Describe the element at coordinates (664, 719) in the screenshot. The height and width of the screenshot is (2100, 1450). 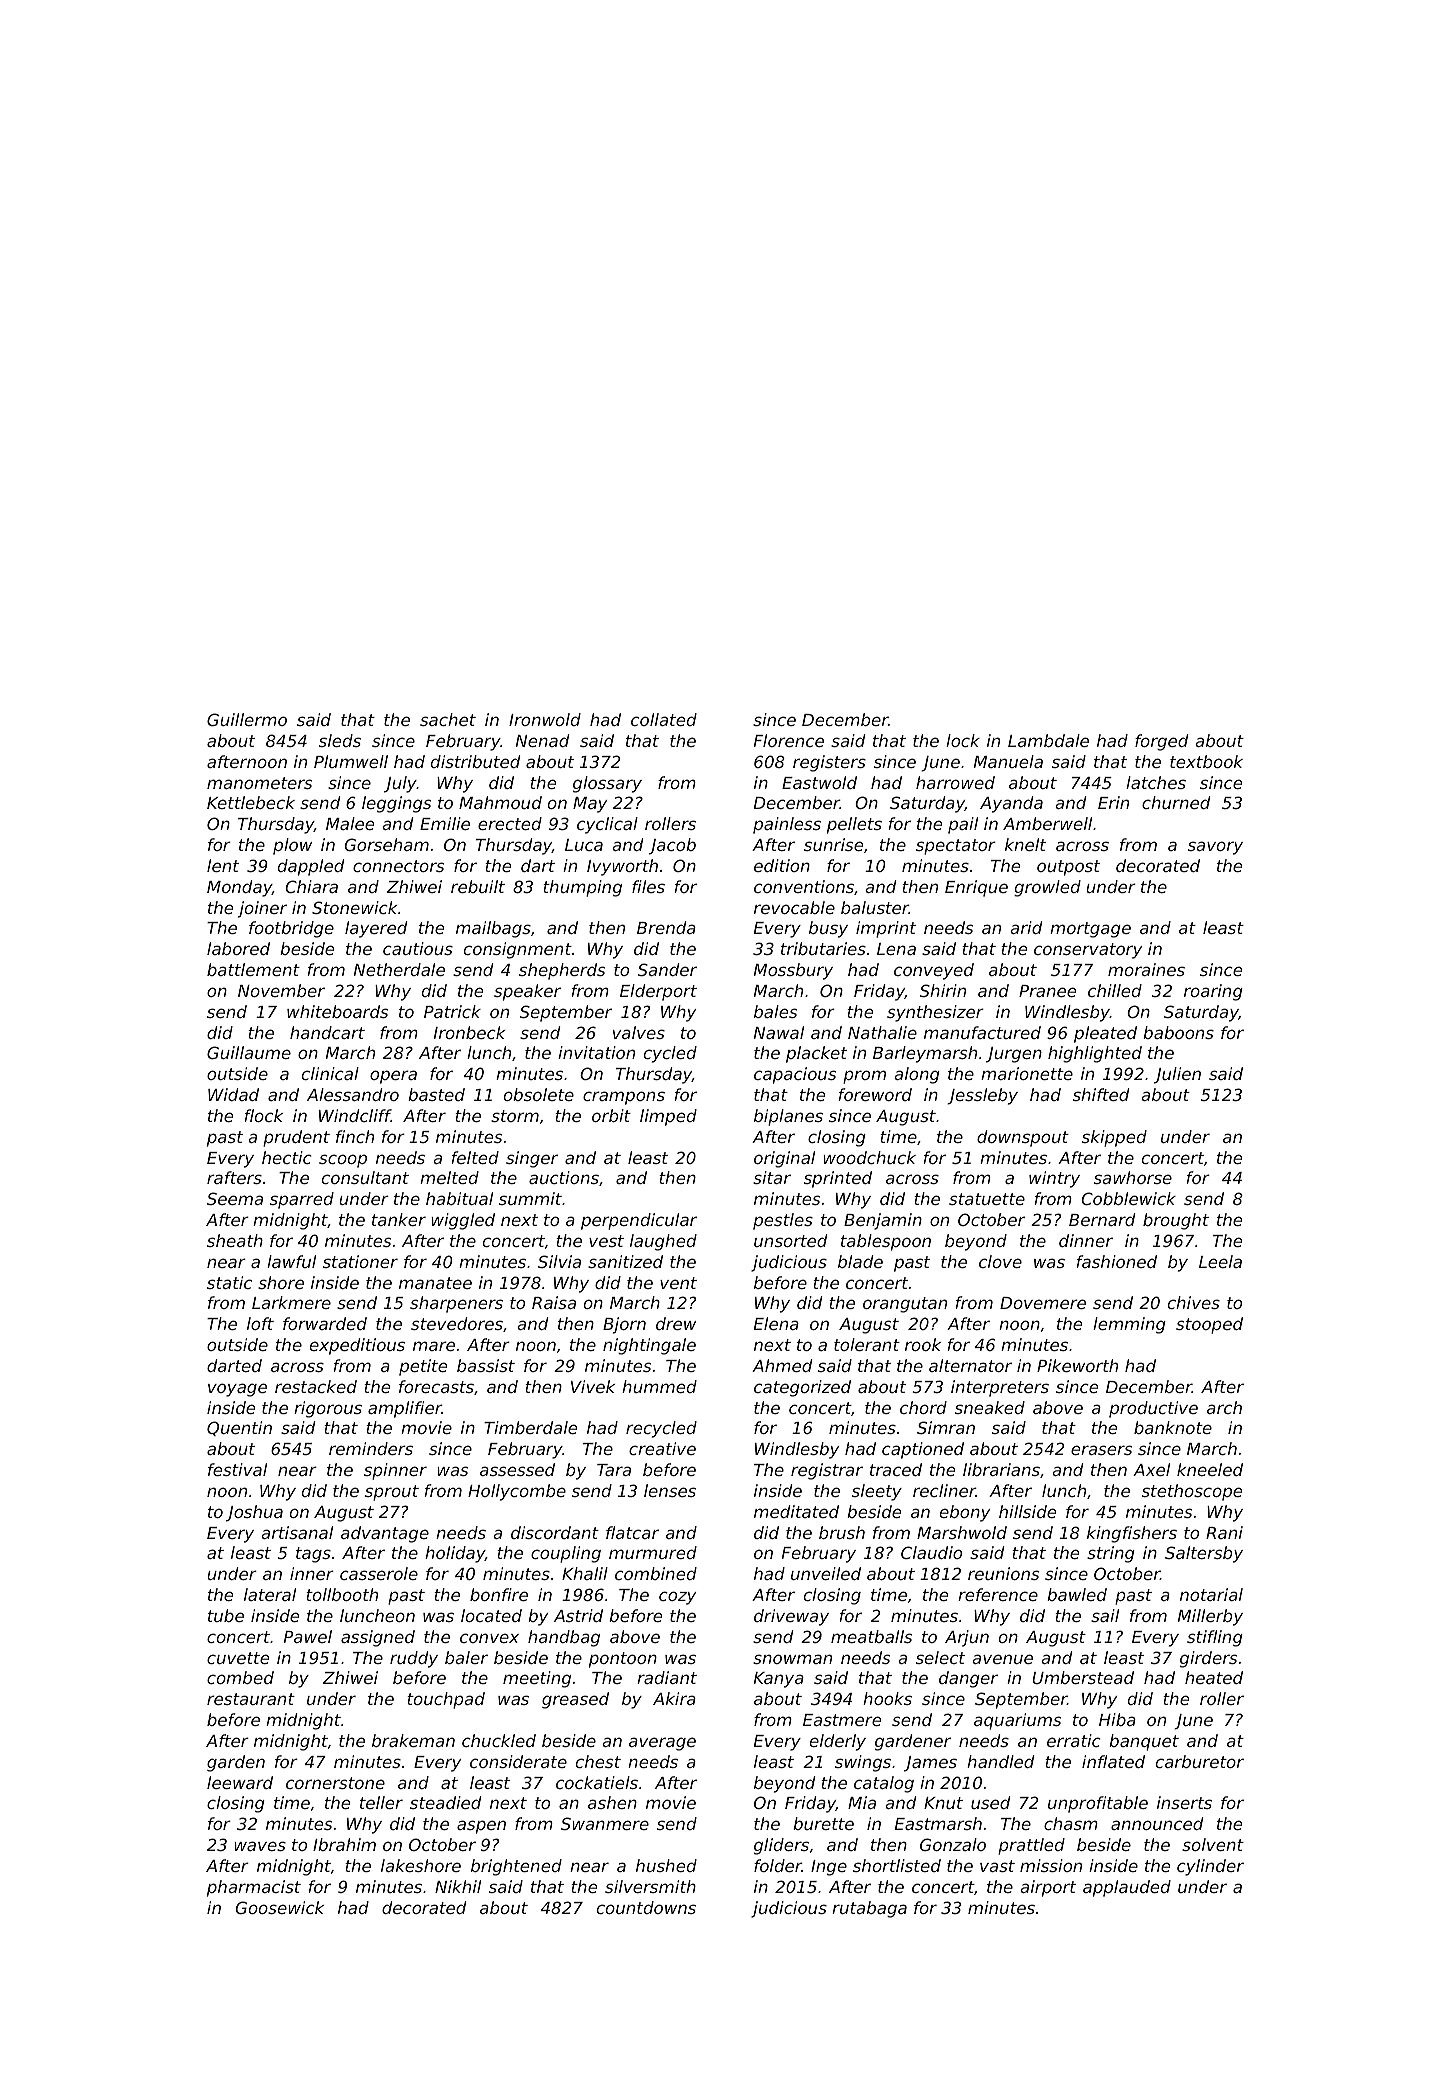
I see `collated` at that location.
